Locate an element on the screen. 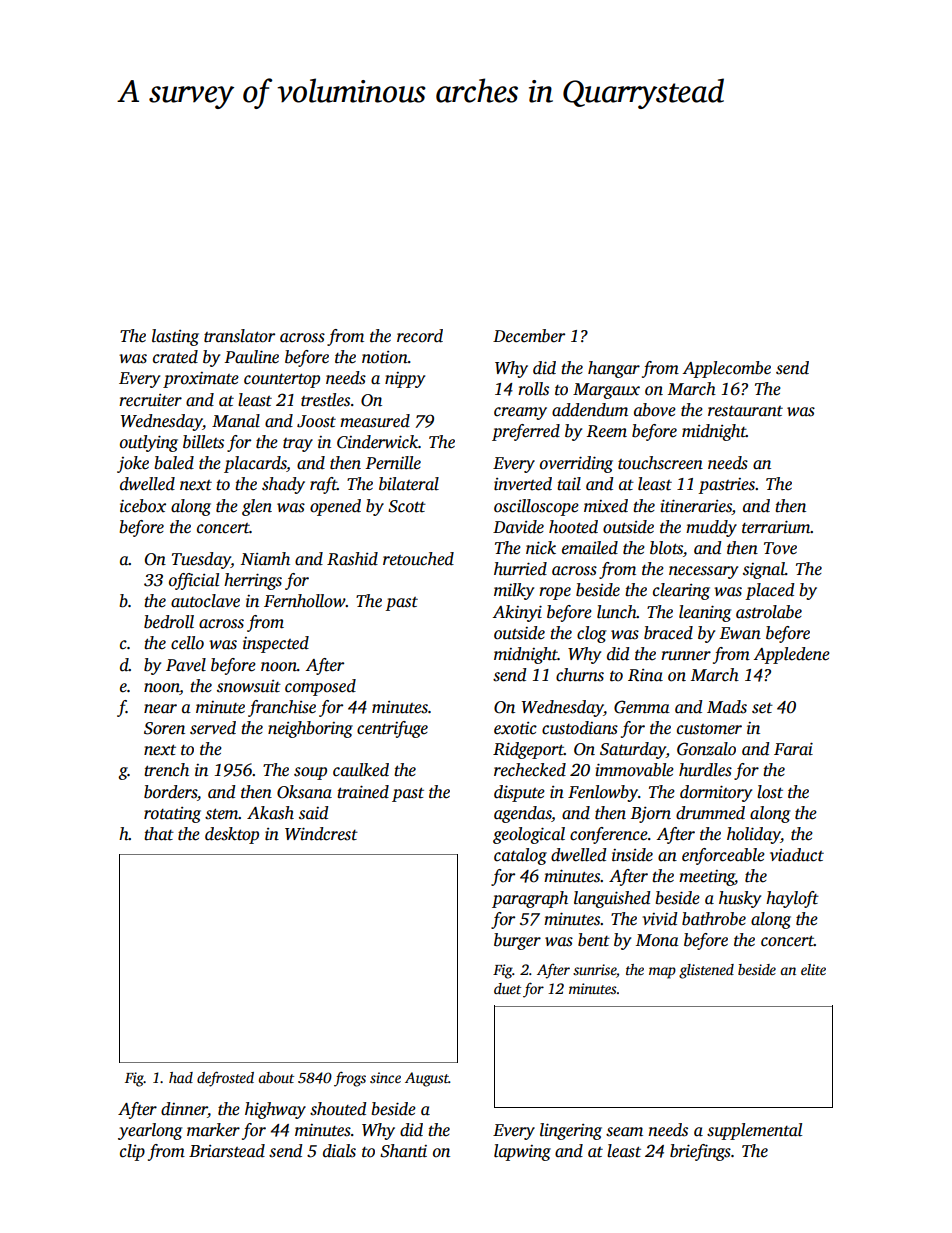 This screenshot has height=1233, width=952. preferred is located at coordinates (526, 432).
